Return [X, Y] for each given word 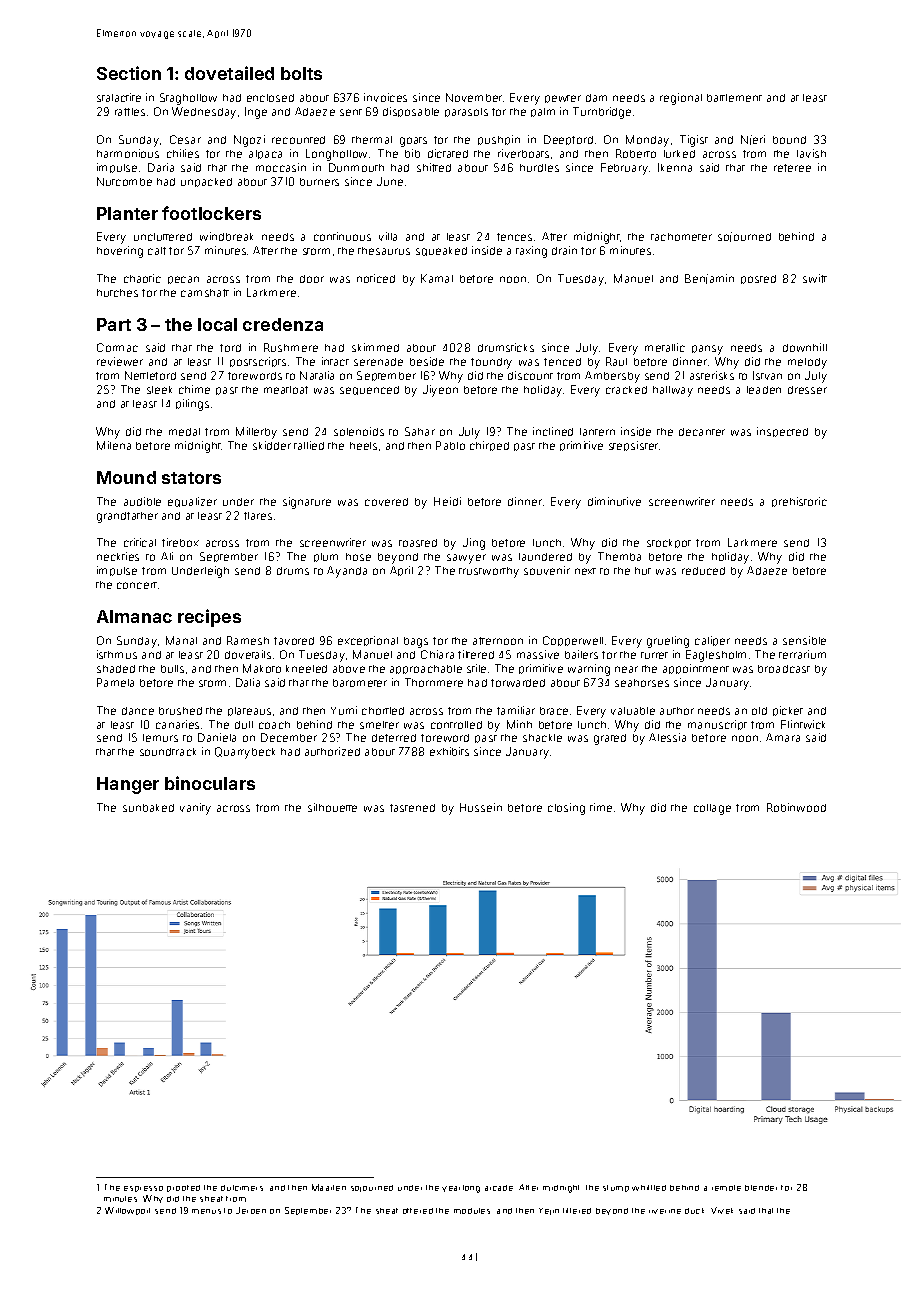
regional [681, 99]
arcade [499, 1188]
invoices [385, 97]
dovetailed [229, 73]
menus [206, 1211]
